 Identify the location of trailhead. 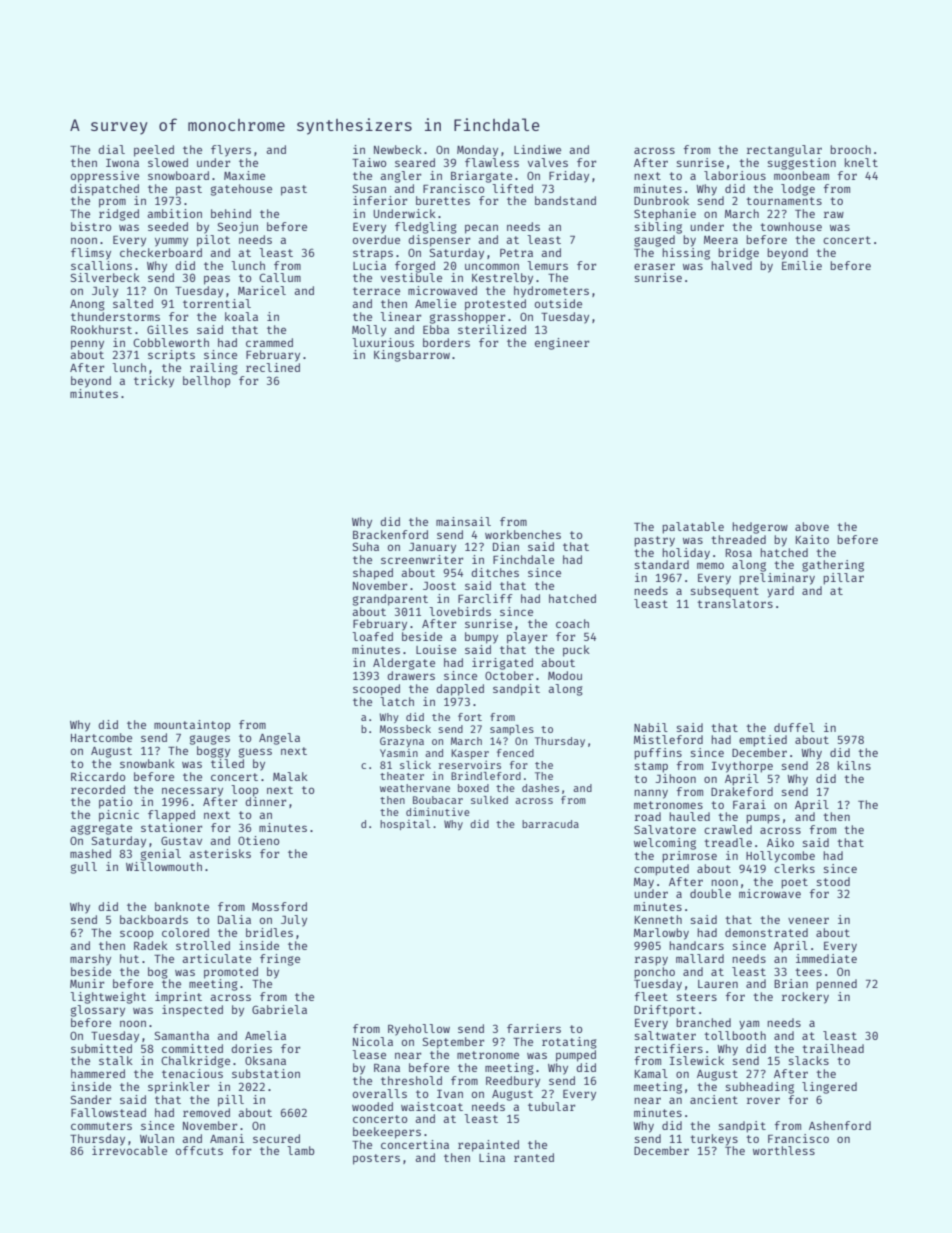
(833, 1048).
